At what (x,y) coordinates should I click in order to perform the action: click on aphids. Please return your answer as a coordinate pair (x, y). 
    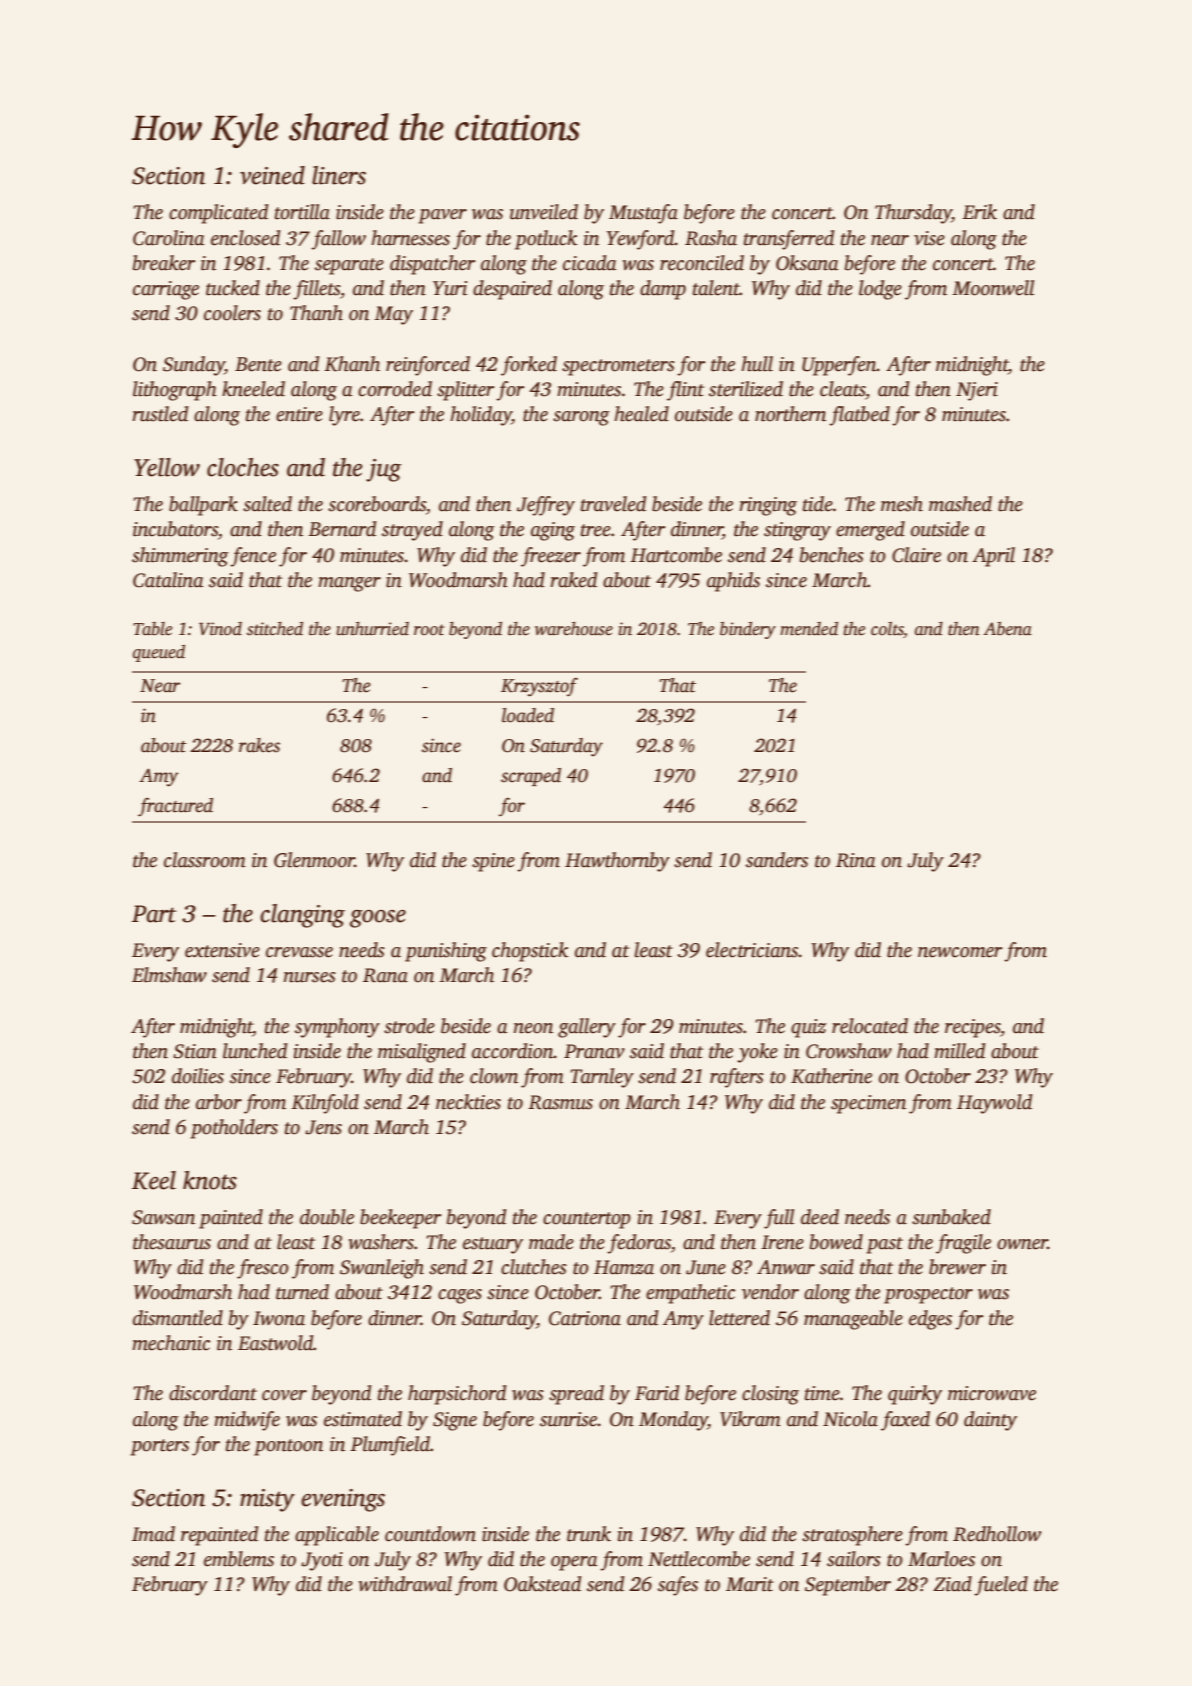
    Looking at the image, I should click on (733, 582).
